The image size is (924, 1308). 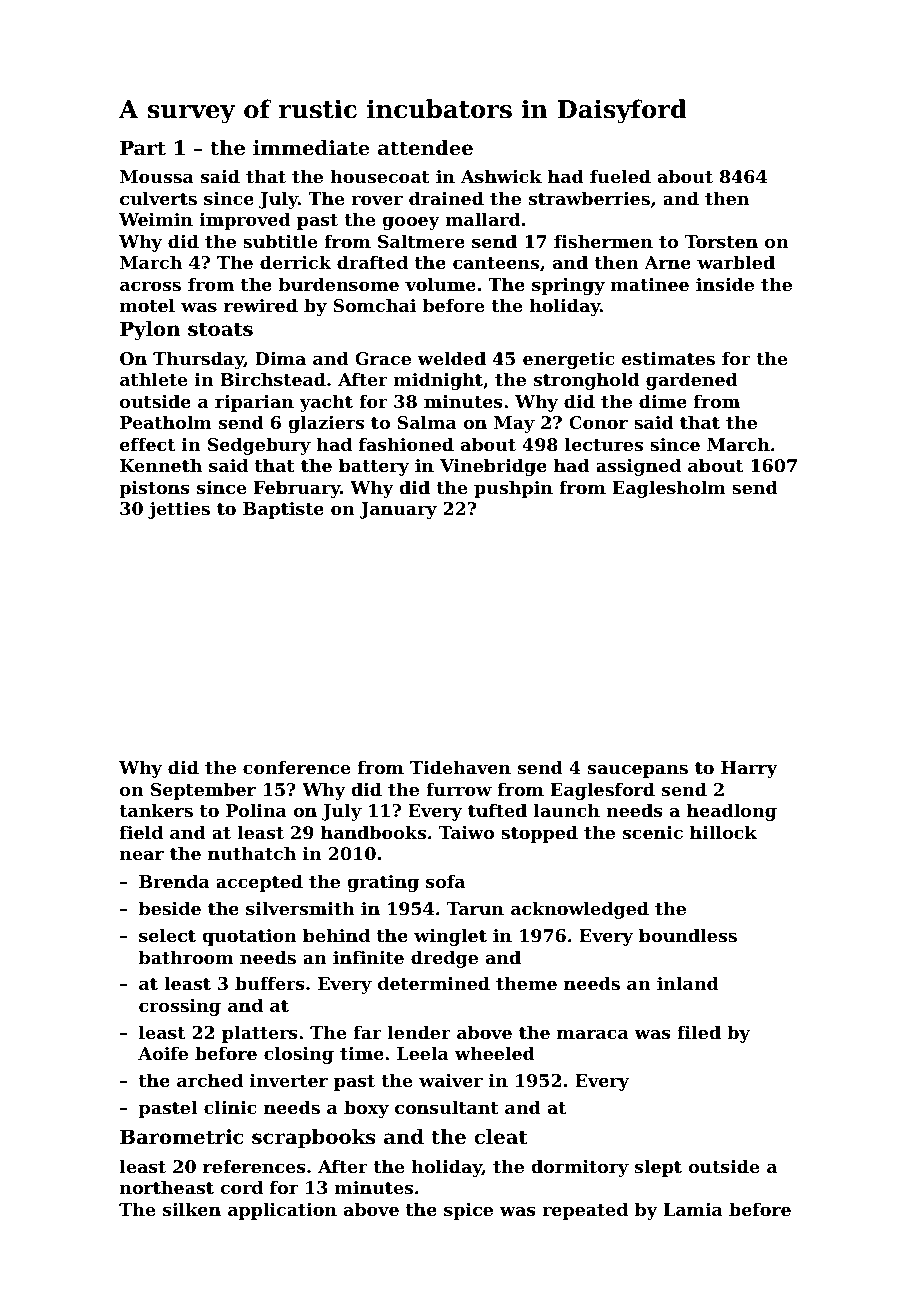 What do you see at coordinates (620, 176) in the image?
I see `fueled` at bounding box center [620, 176].
